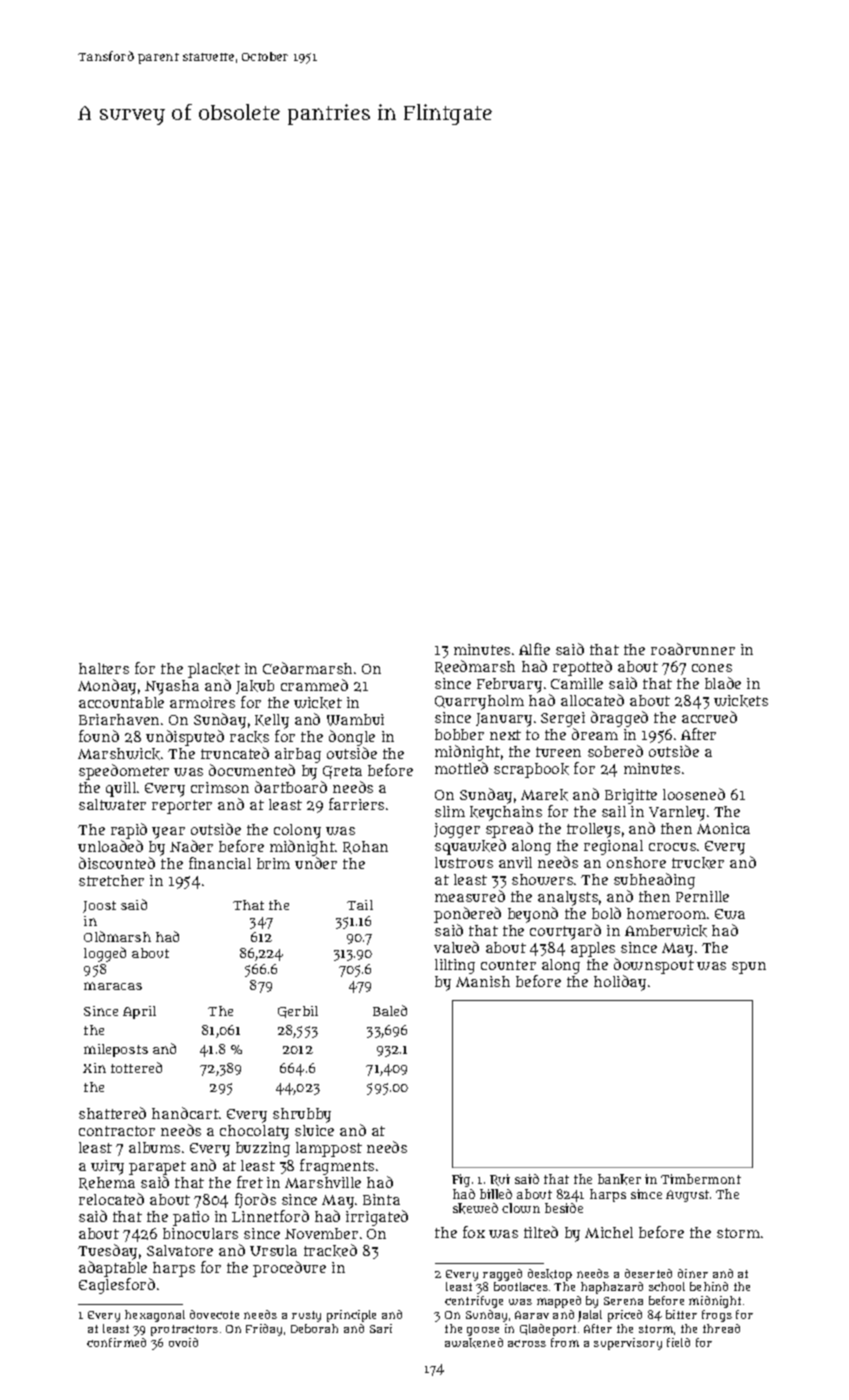 The height and width of the image is (1400, 849). I want to click on behind, so click(709, 1286).
